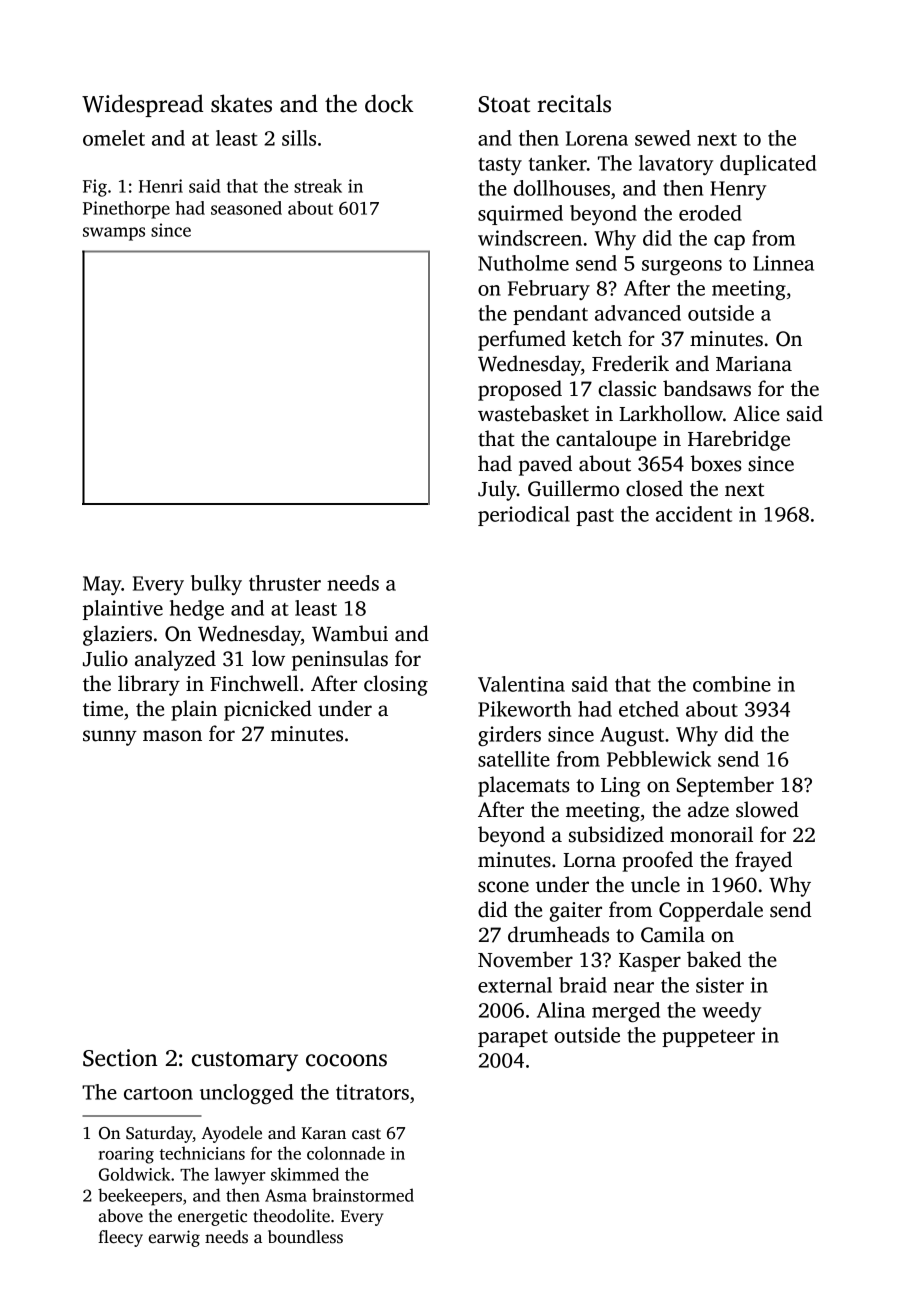 This screenshot has width=908, height=1316. I want to click on hedge, so click(197, 610).
